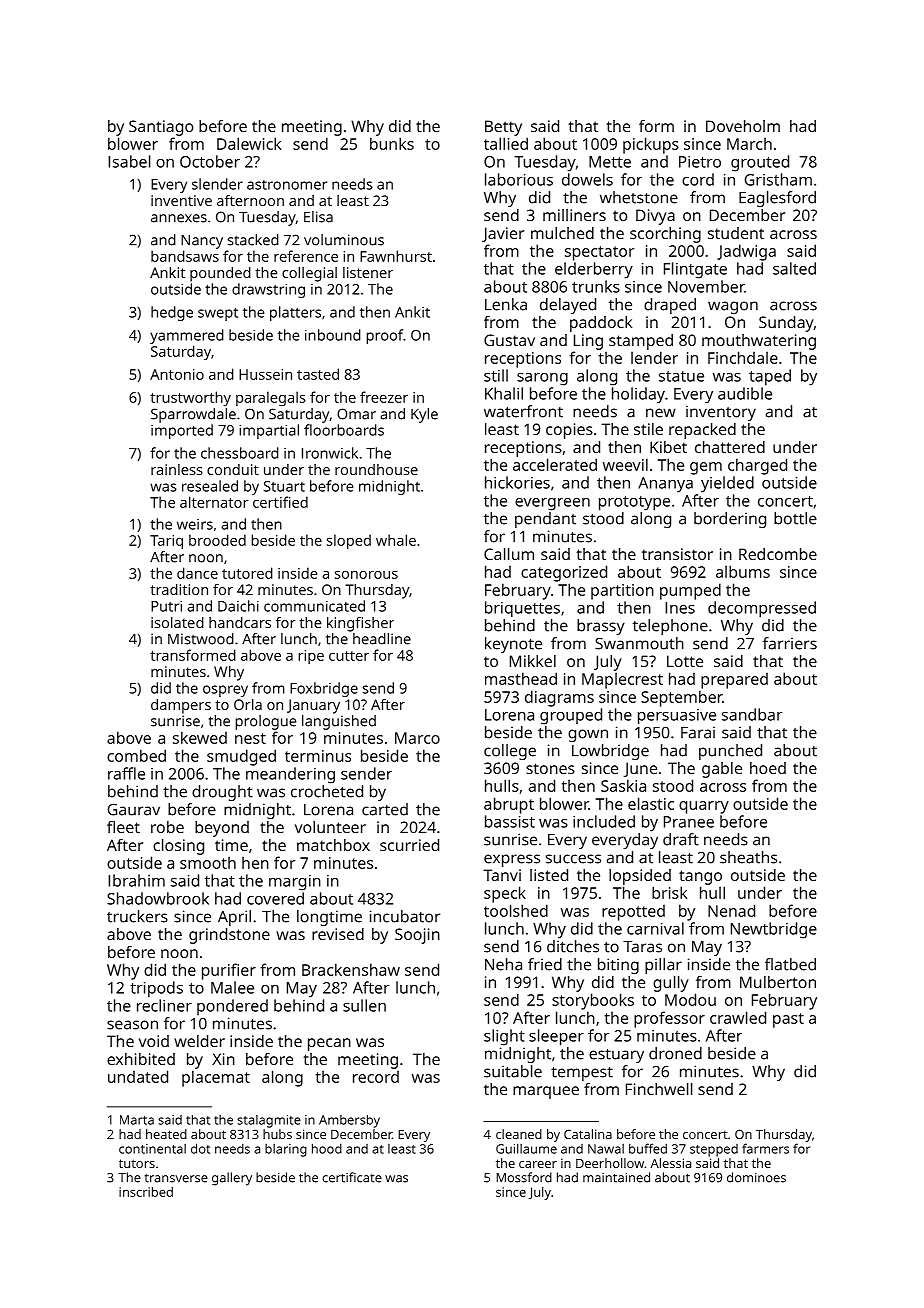  I want to click on Guillaume, so click(526, 1148).
